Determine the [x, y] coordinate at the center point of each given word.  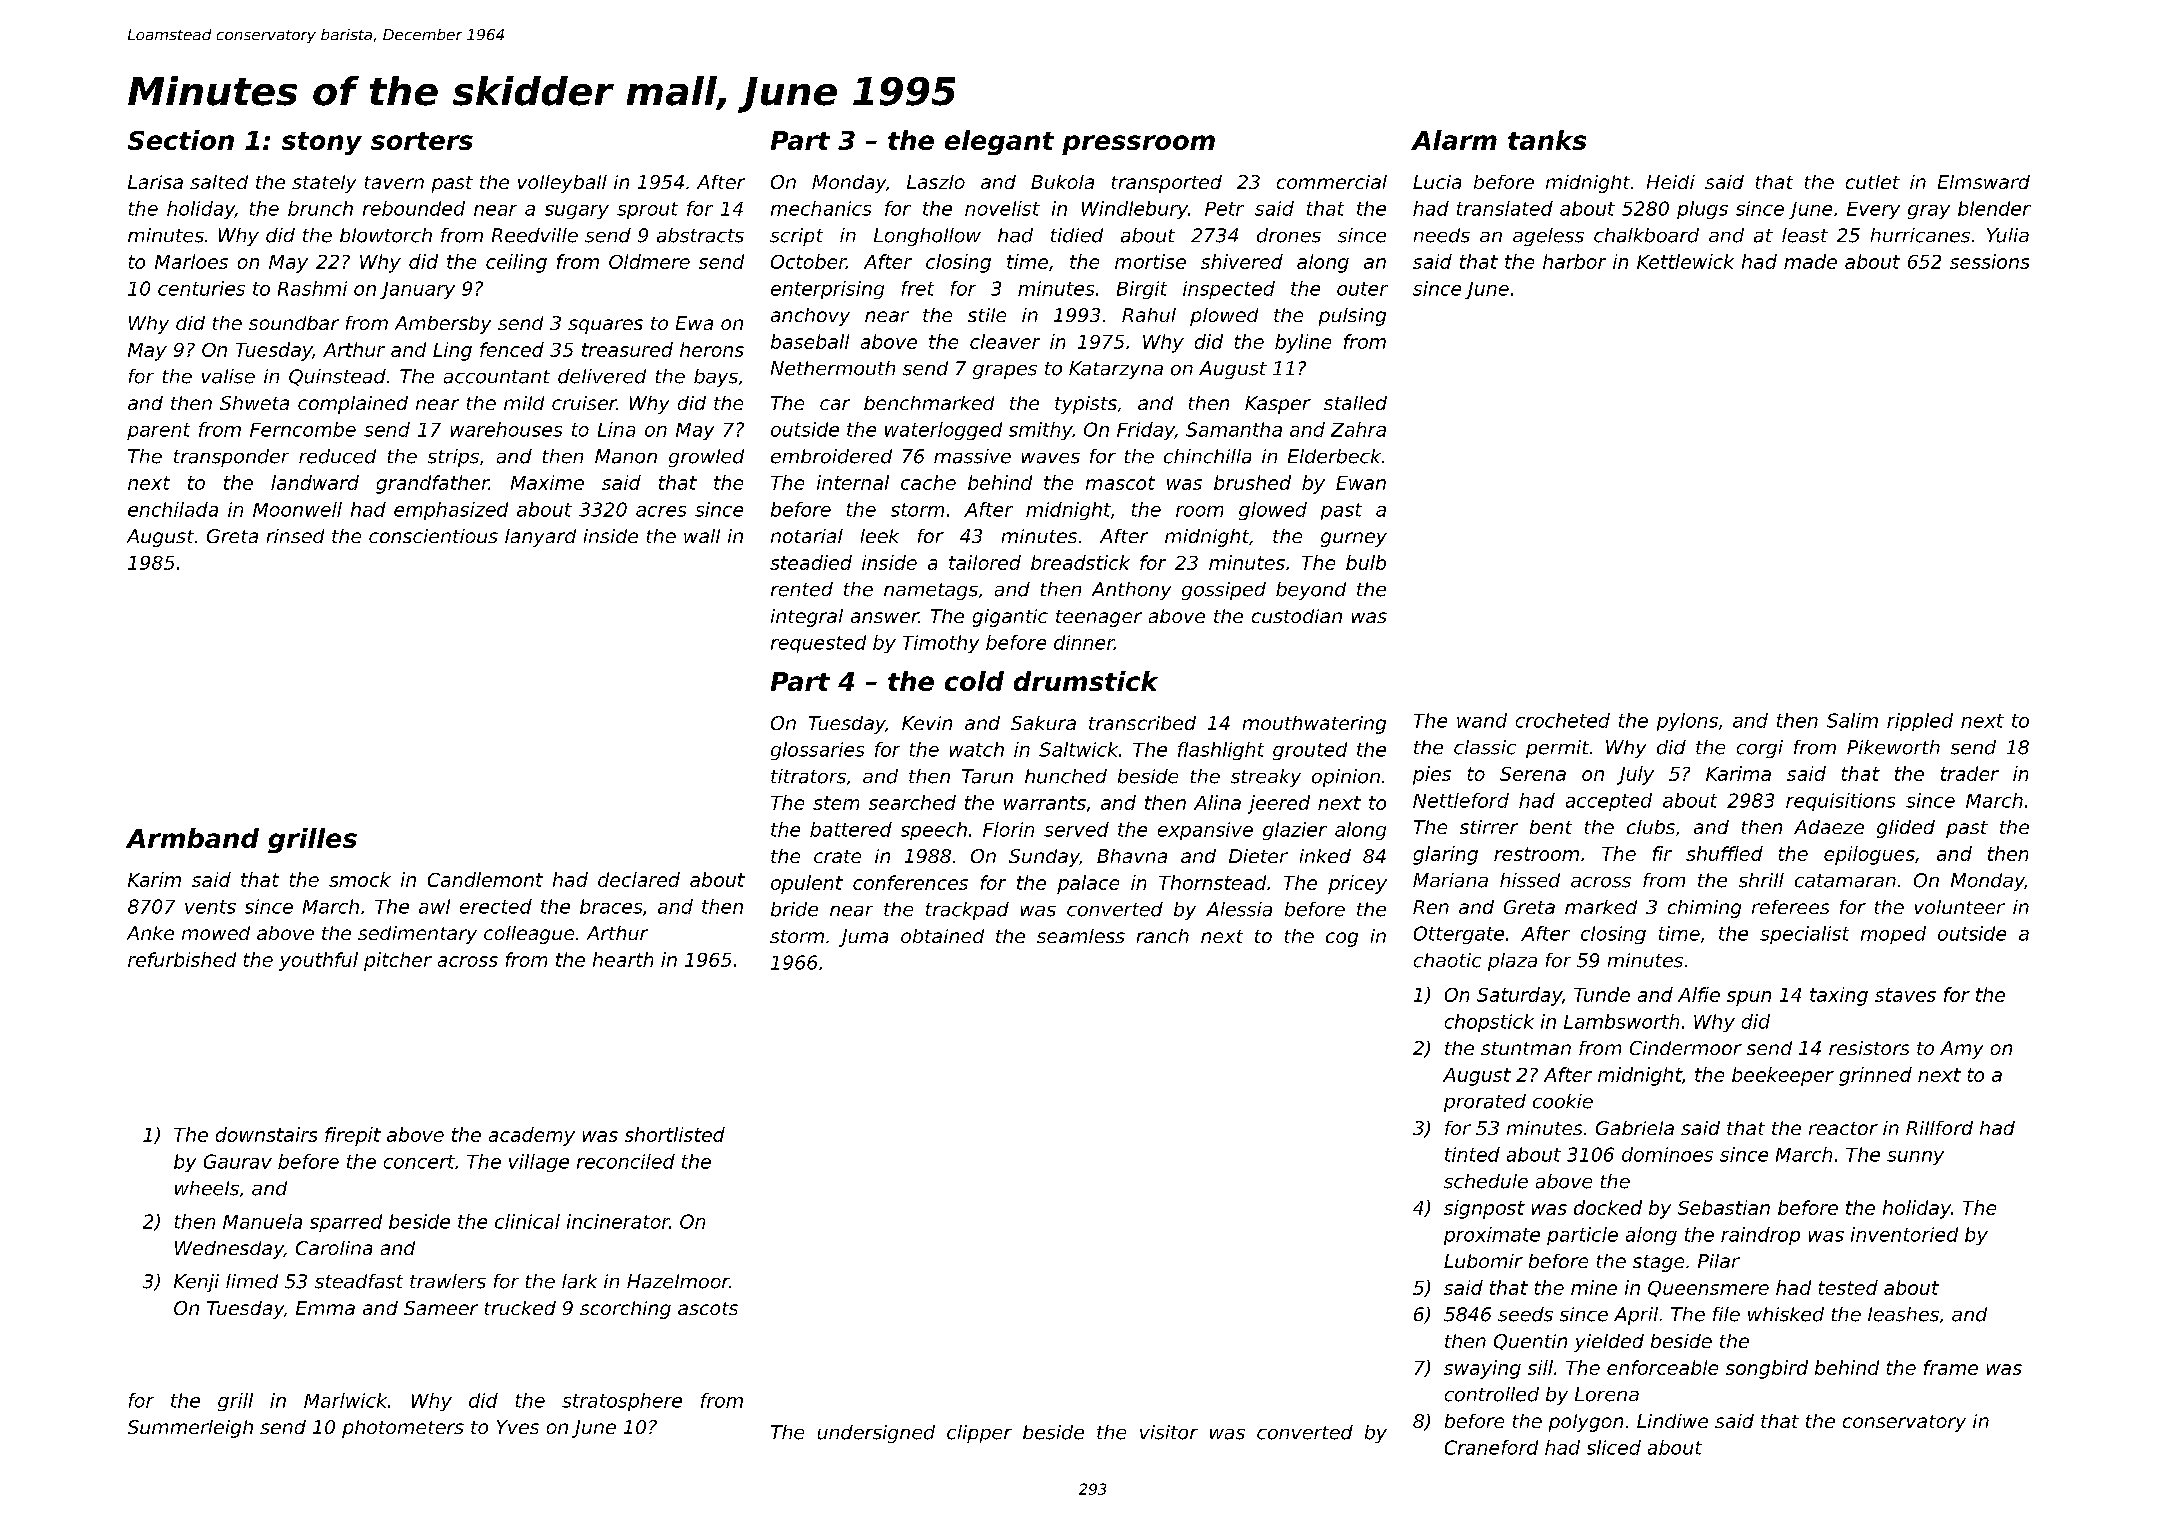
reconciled [626, 1161]
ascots [708, 1308]
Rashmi [312, 288]
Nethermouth [833, 368]
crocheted [1563, 720]
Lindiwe [1672, 1421]
